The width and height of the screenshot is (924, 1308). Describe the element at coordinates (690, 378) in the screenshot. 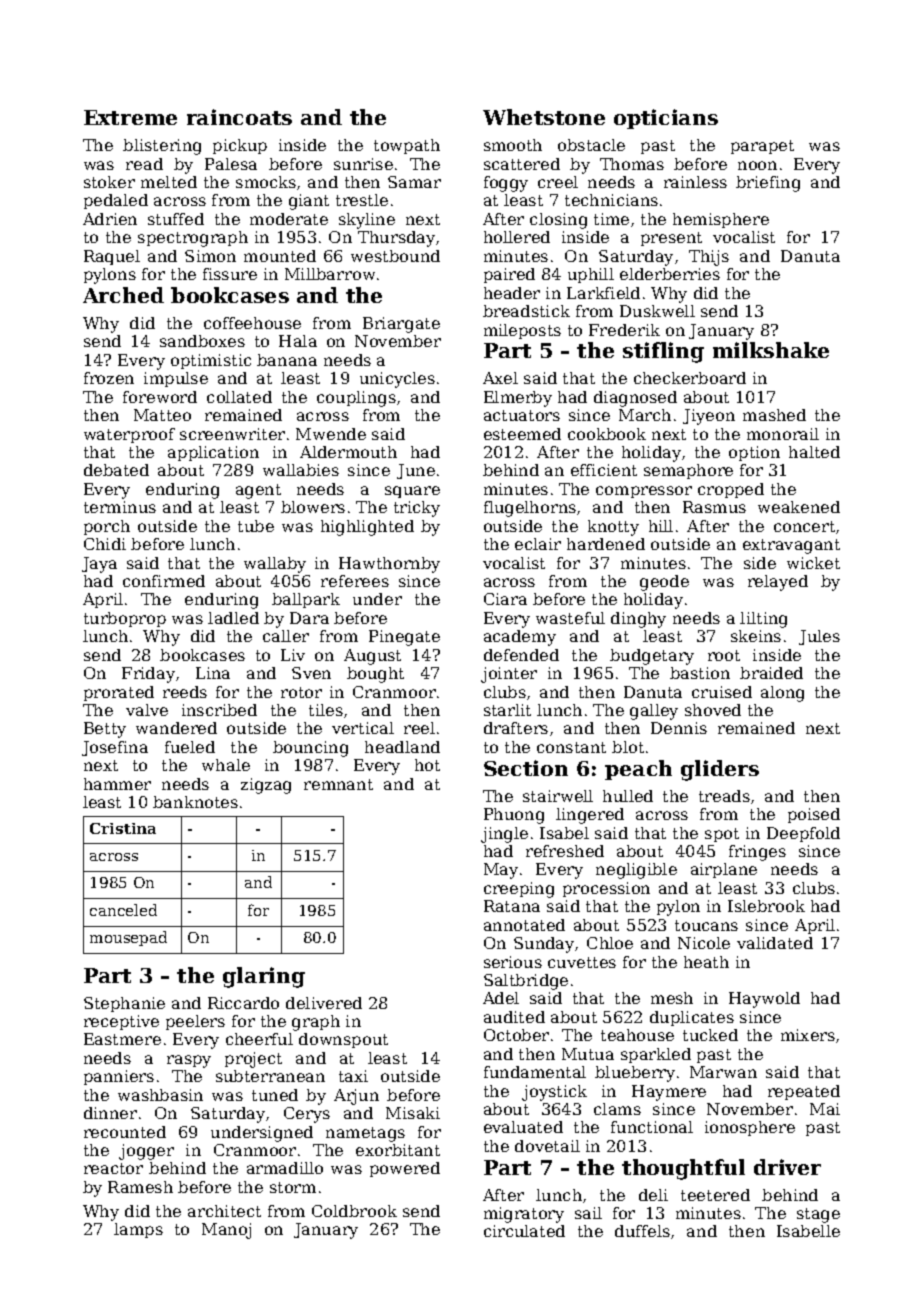

I see `checkerboard` at that location.
